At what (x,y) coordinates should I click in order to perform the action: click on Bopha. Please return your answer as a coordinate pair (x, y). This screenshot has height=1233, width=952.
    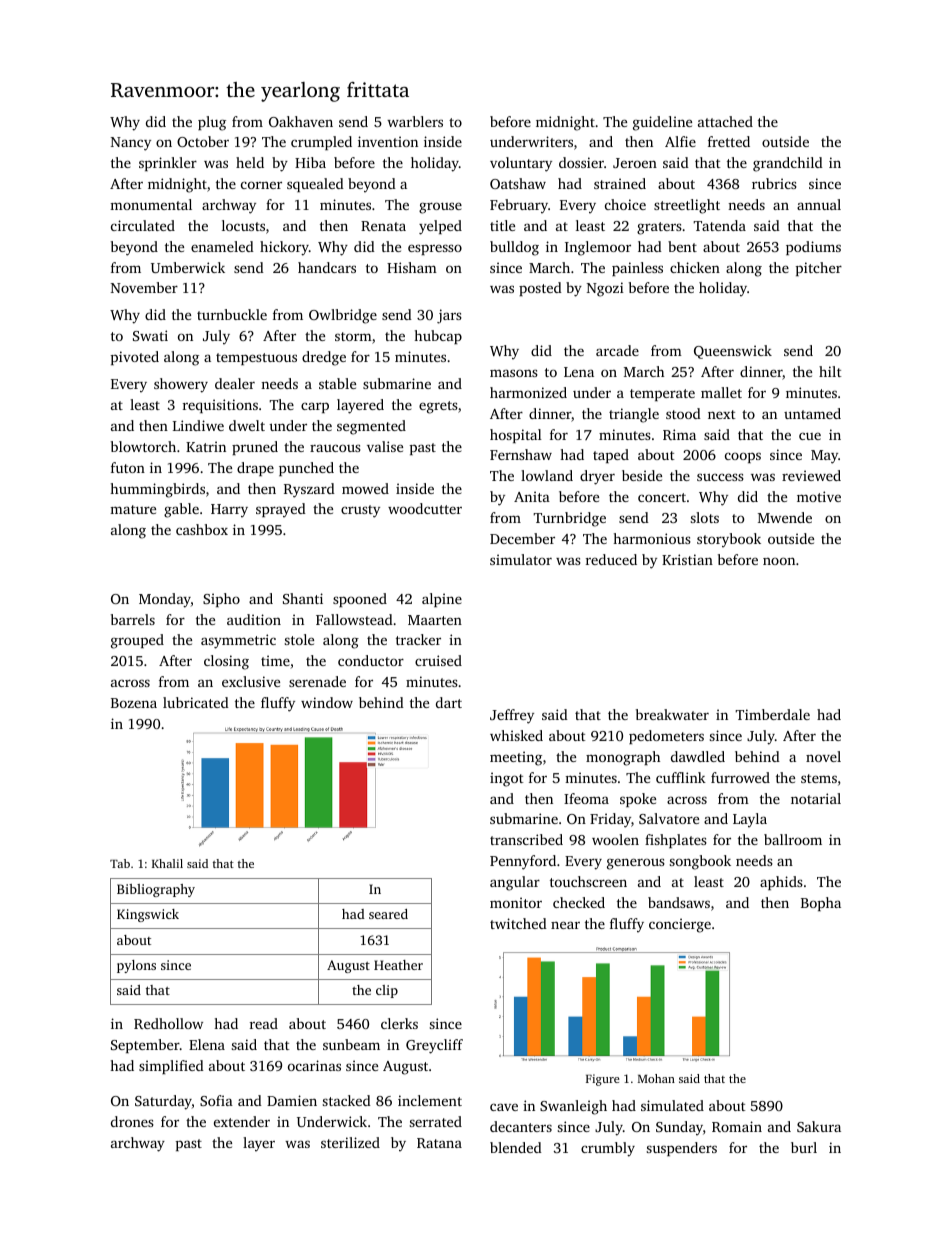
    Looking at the image, I should click on (821, 904).
